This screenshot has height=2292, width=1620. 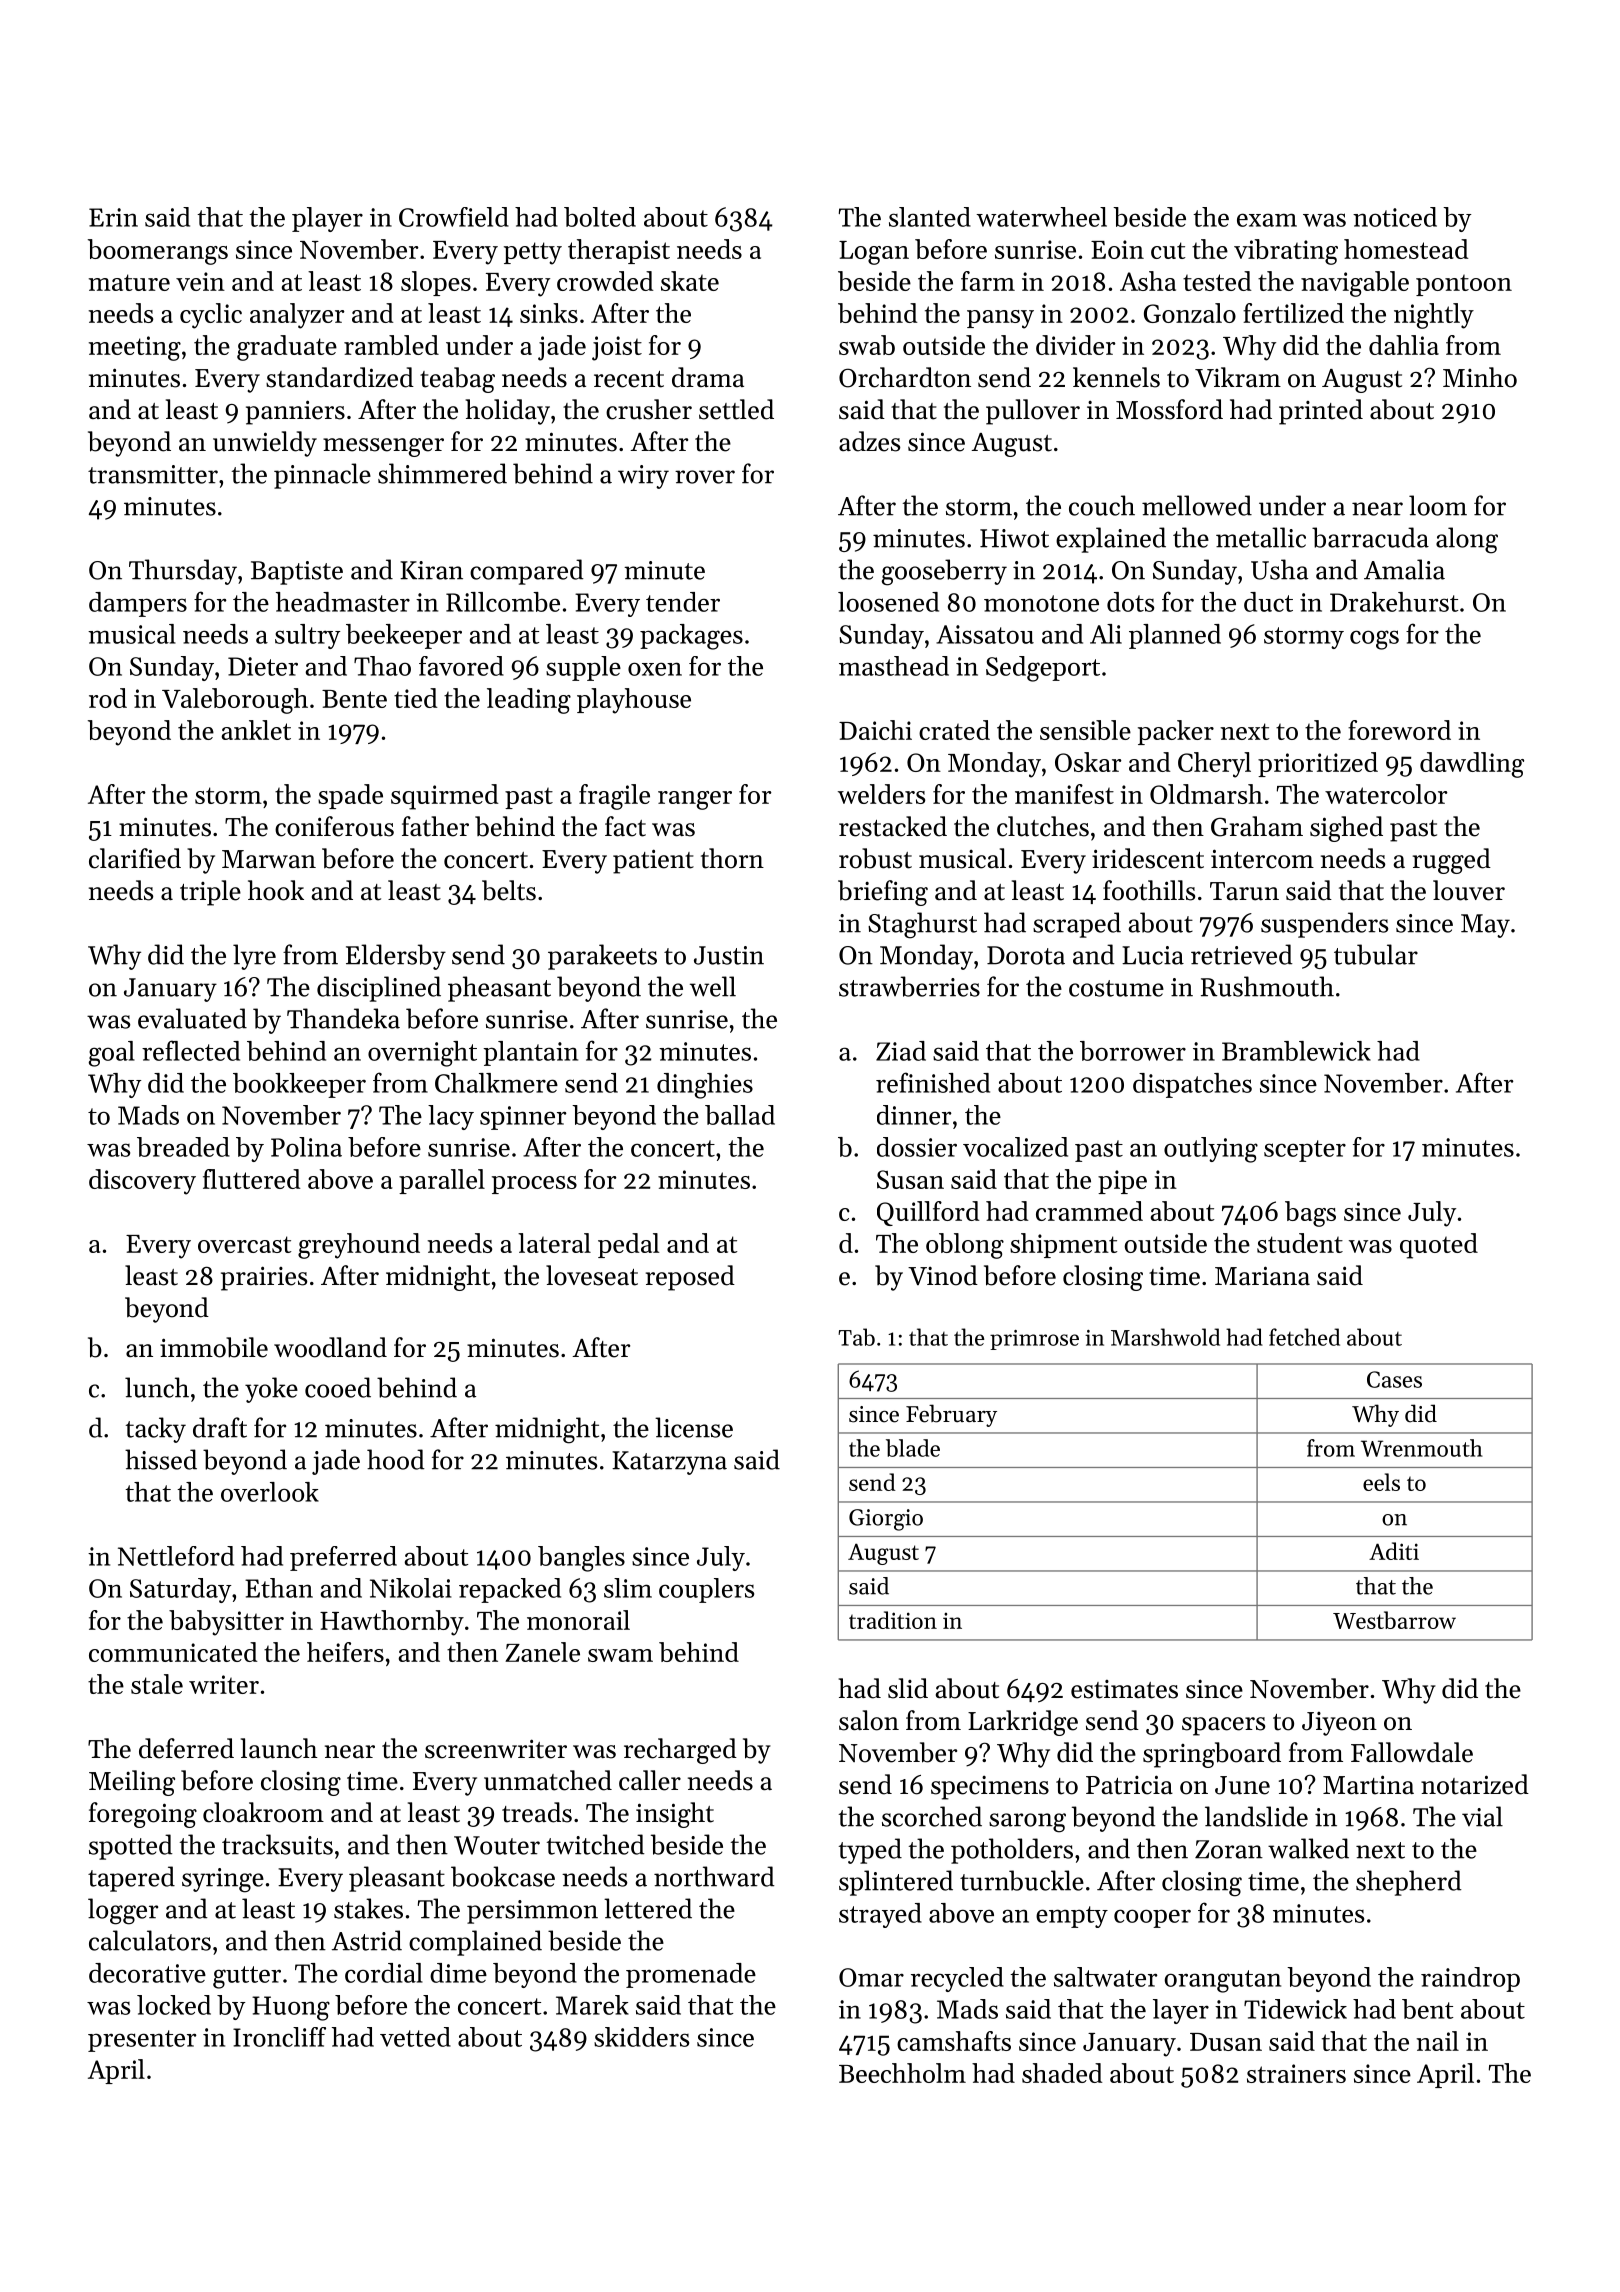 What do you see at coordinates (1305, 1151) in the screenshot?
I see `scepter` at bounding box center [1305, 1151].
